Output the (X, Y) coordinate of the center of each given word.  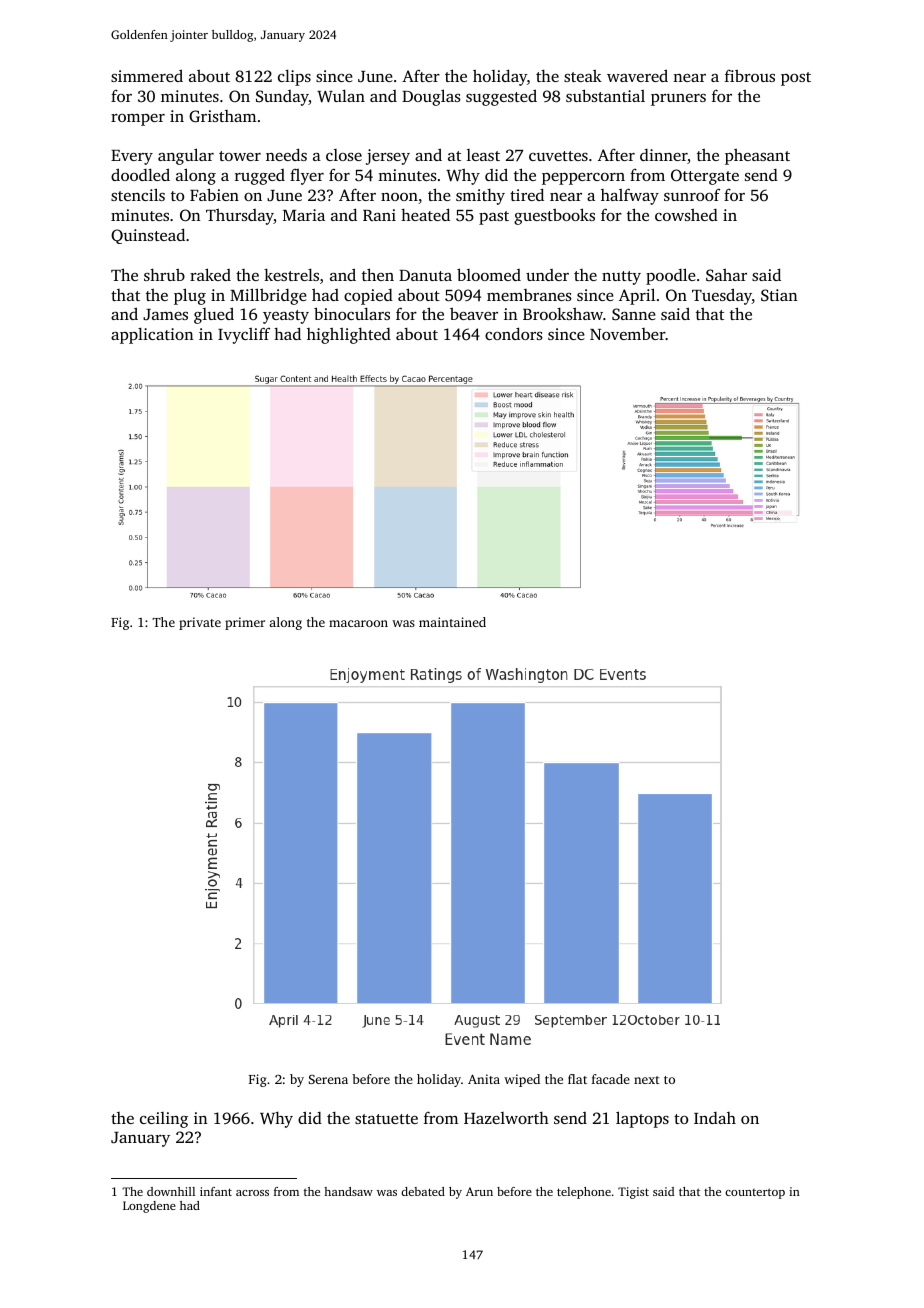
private (200, 623)
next (647, 1080)
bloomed (489, 274)
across (252, 1193)
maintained (452, 622)
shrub (164, 275)
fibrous (750, 75)
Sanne (634, 314)
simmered (147, 75)
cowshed (686, 215)
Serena (328, 1079)
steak (583, 76)
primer (245, 623)
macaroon (358, 623)
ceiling (164, 1120)
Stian (779, 295)
